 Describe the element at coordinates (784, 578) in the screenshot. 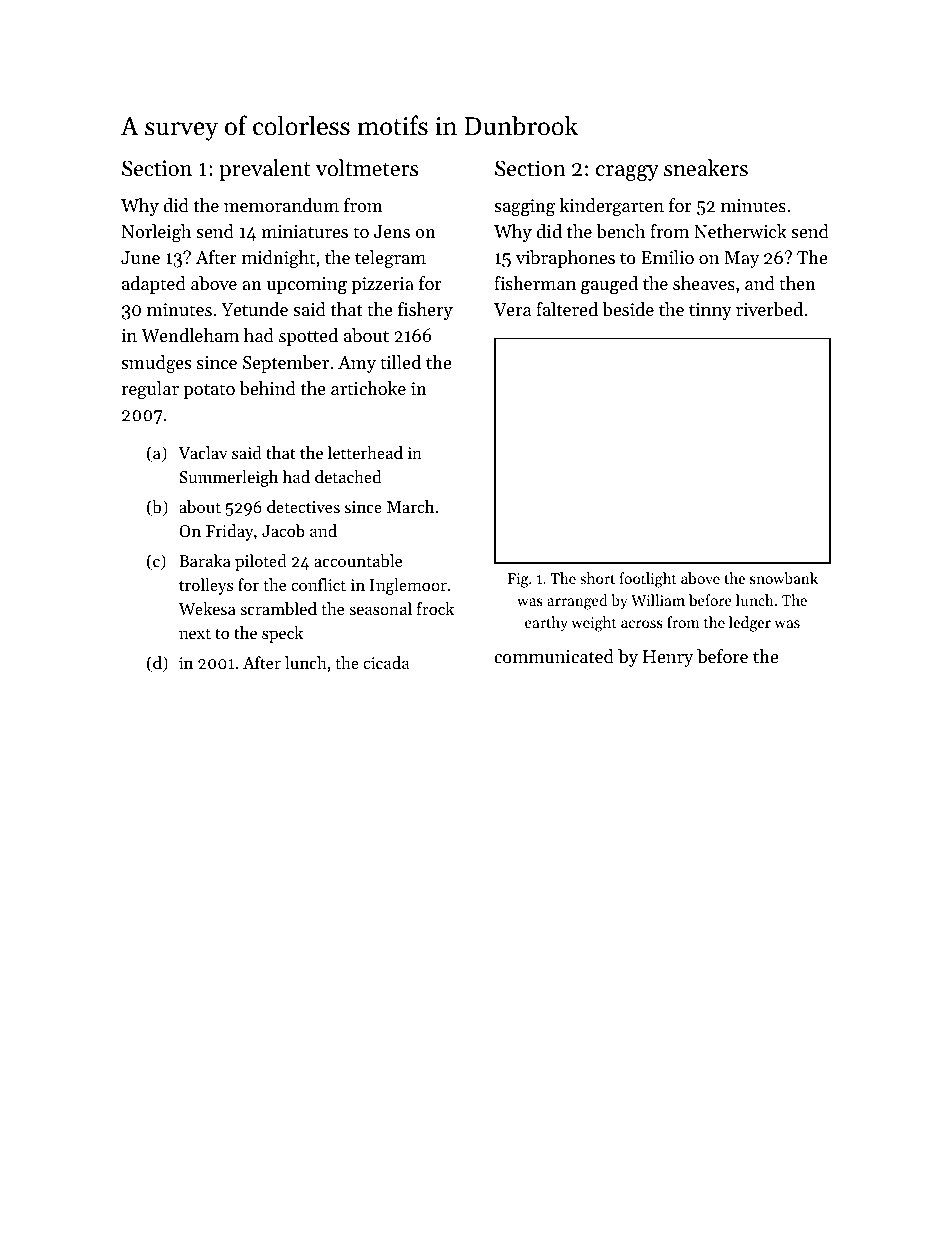

I see `snowbank` at that location.
